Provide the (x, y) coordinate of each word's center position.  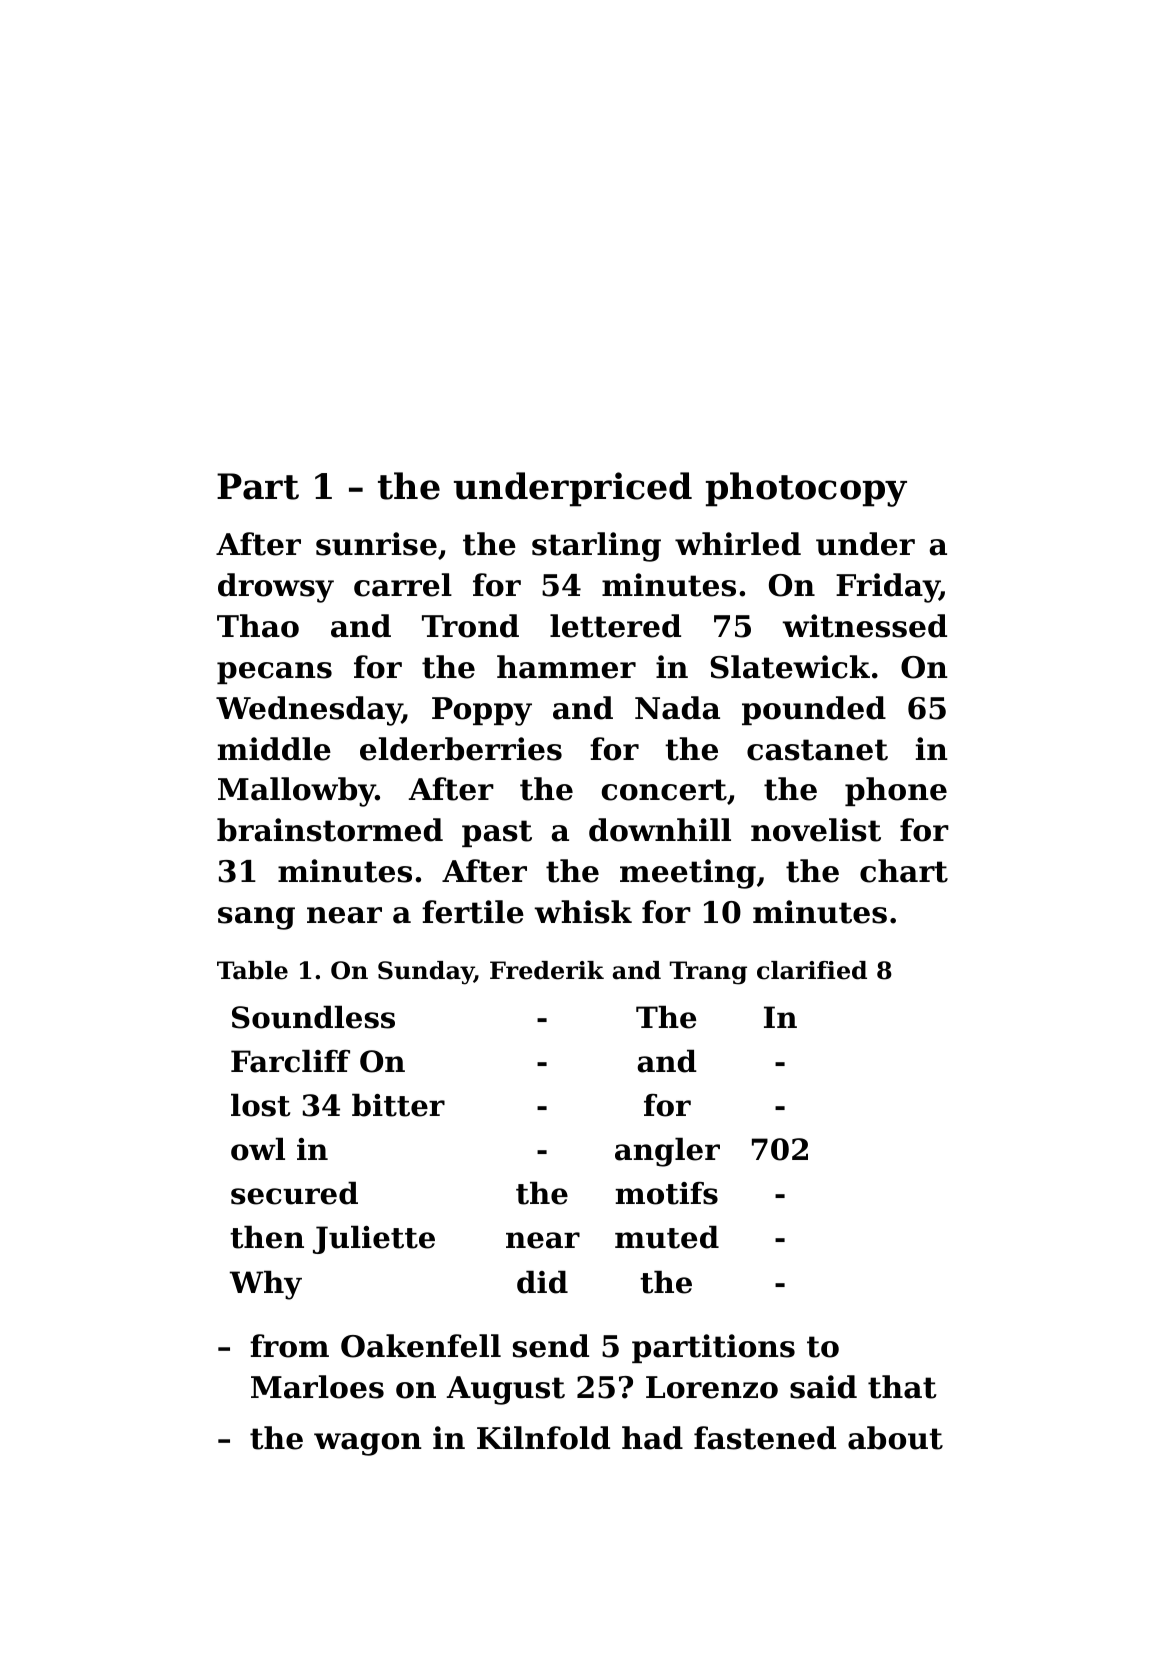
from (289, 1346)
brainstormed (330, 830)
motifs (666, 1193)
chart (904, 871)
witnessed (864, 626)
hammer (566, 667)
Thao (258, 626)
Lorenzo (712, 1387)
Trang (708, 973)
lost (260, 1105)
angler (667, 1152)
